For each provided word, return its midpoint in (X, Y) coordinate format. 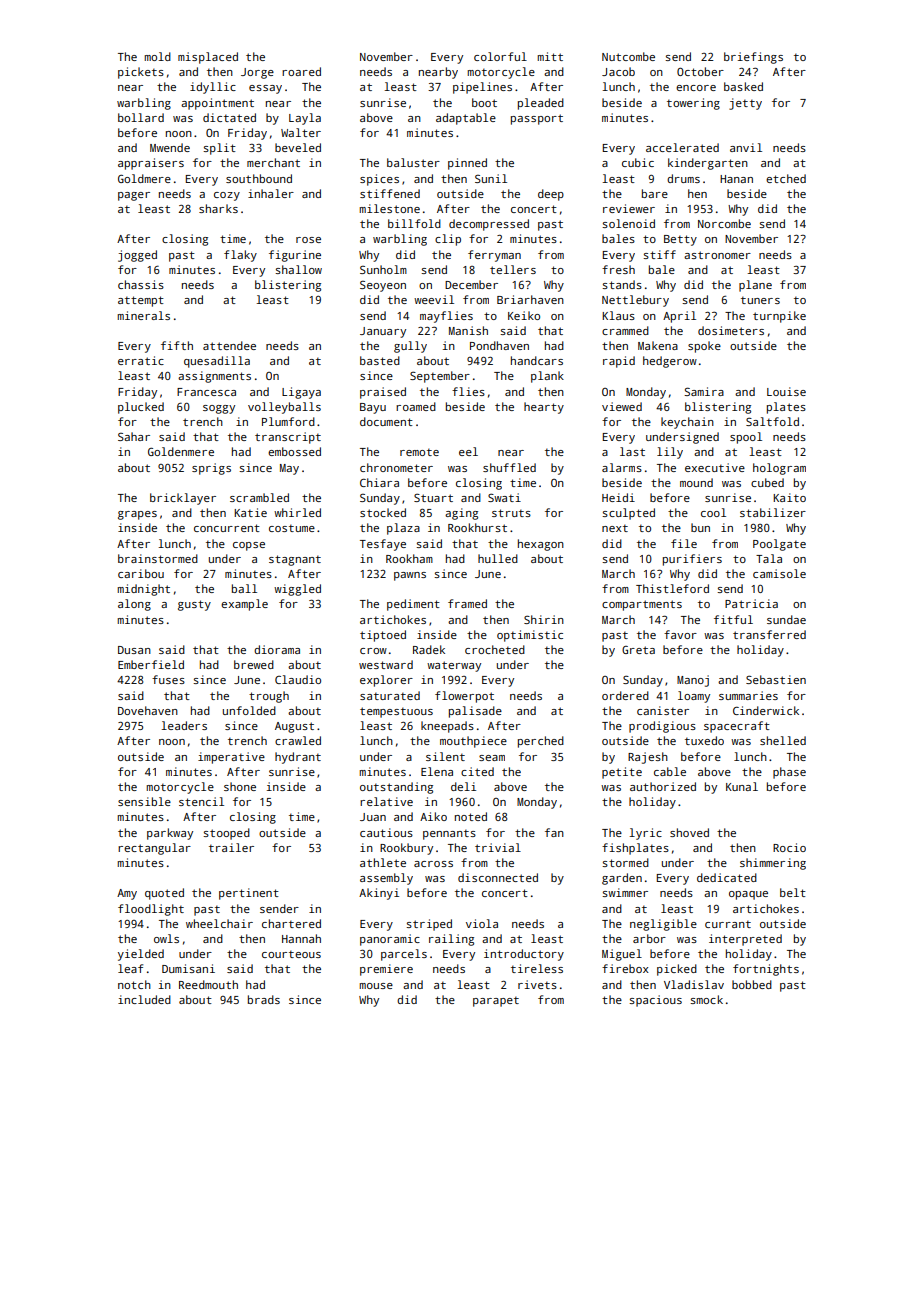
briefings (753, 58)
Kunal (742, 786)
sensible (144, 801)
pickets (141, 73)
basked (743, 86)
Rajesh (648, 758)
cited (477, 771)
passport (537, 119)
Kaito (789, 497)
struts (511, 513)
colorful (500, 56)
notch (134, 984)
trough (269, 697)
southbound (259, 178)
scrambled (259, 497)
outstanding (396, 788)
